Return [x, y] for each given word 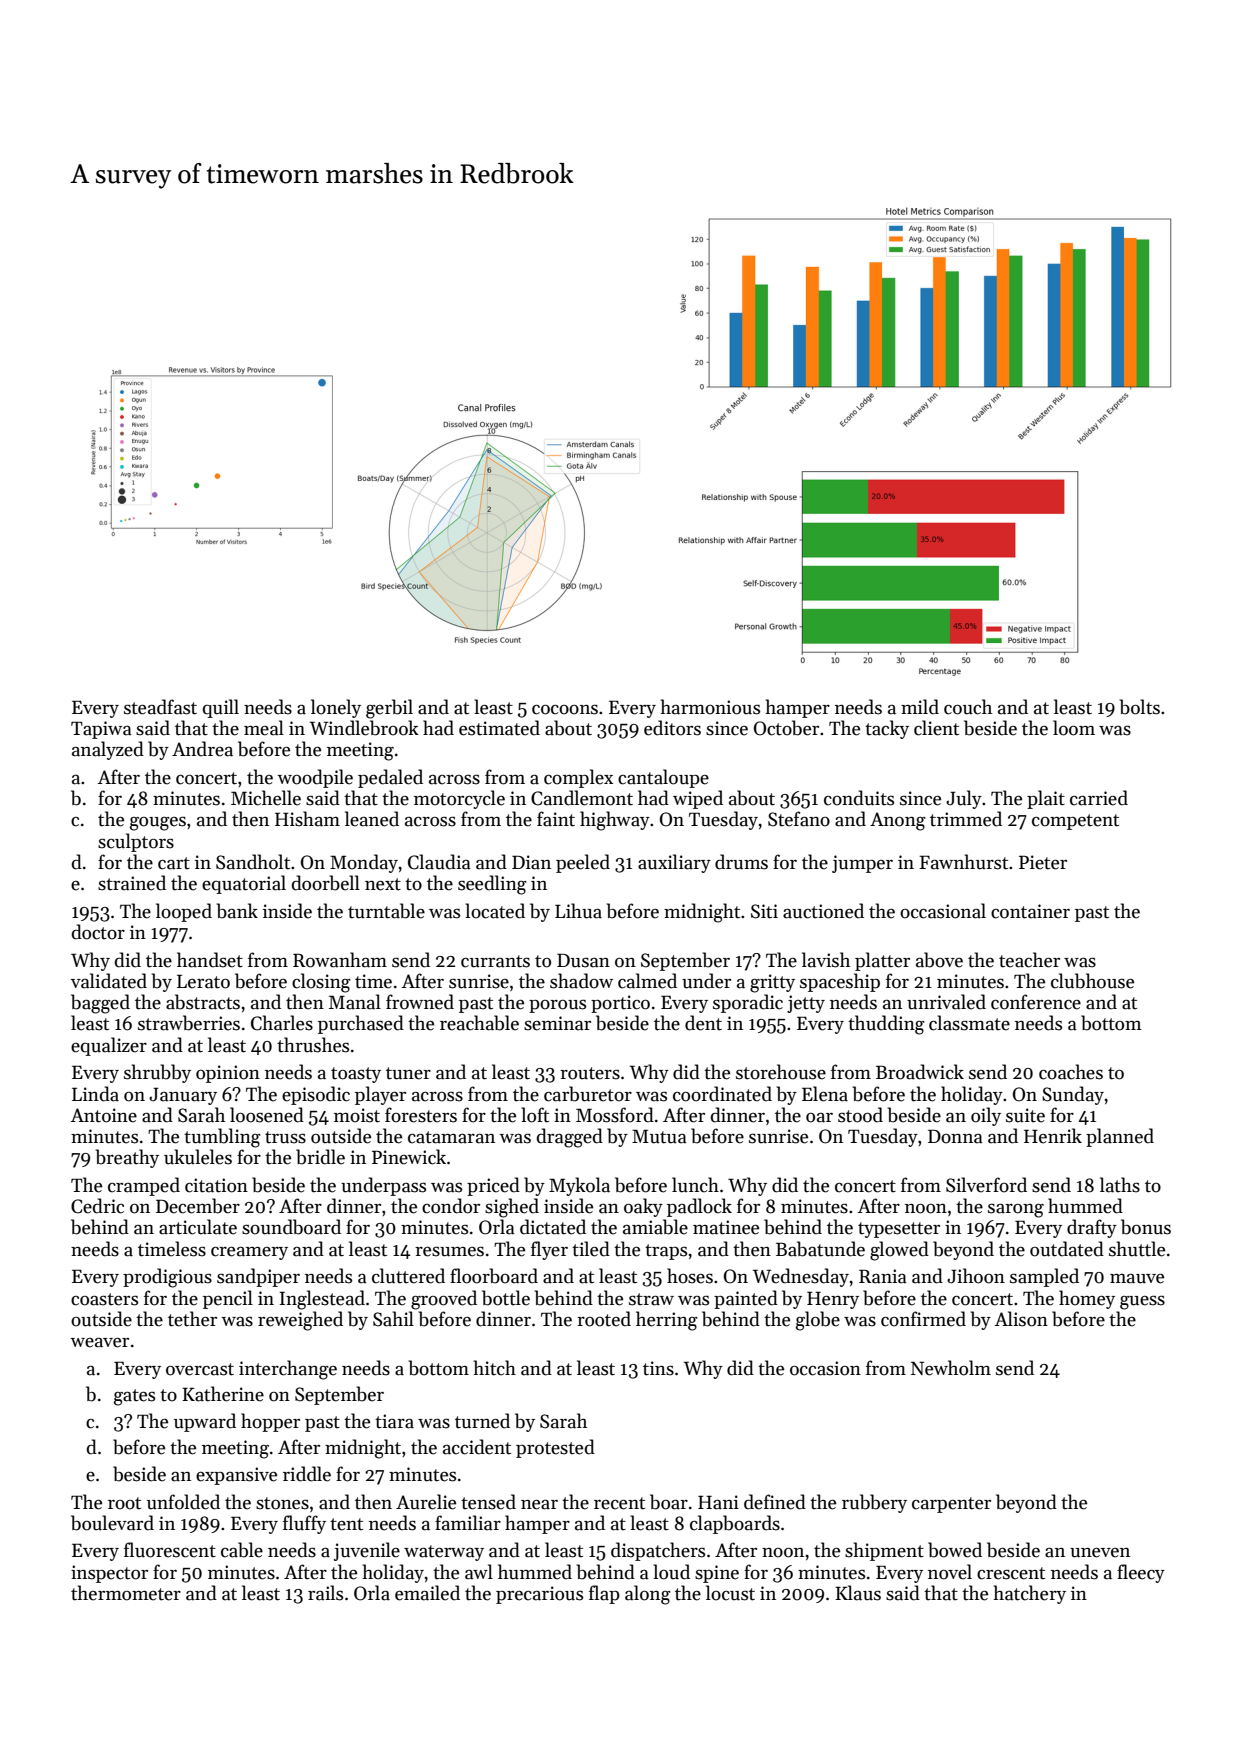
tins [658, 1368]
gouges [158, 823]
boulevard [112, 1523]
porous [557, 1006]
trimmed [966, 819]
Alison [1021, 1319]
